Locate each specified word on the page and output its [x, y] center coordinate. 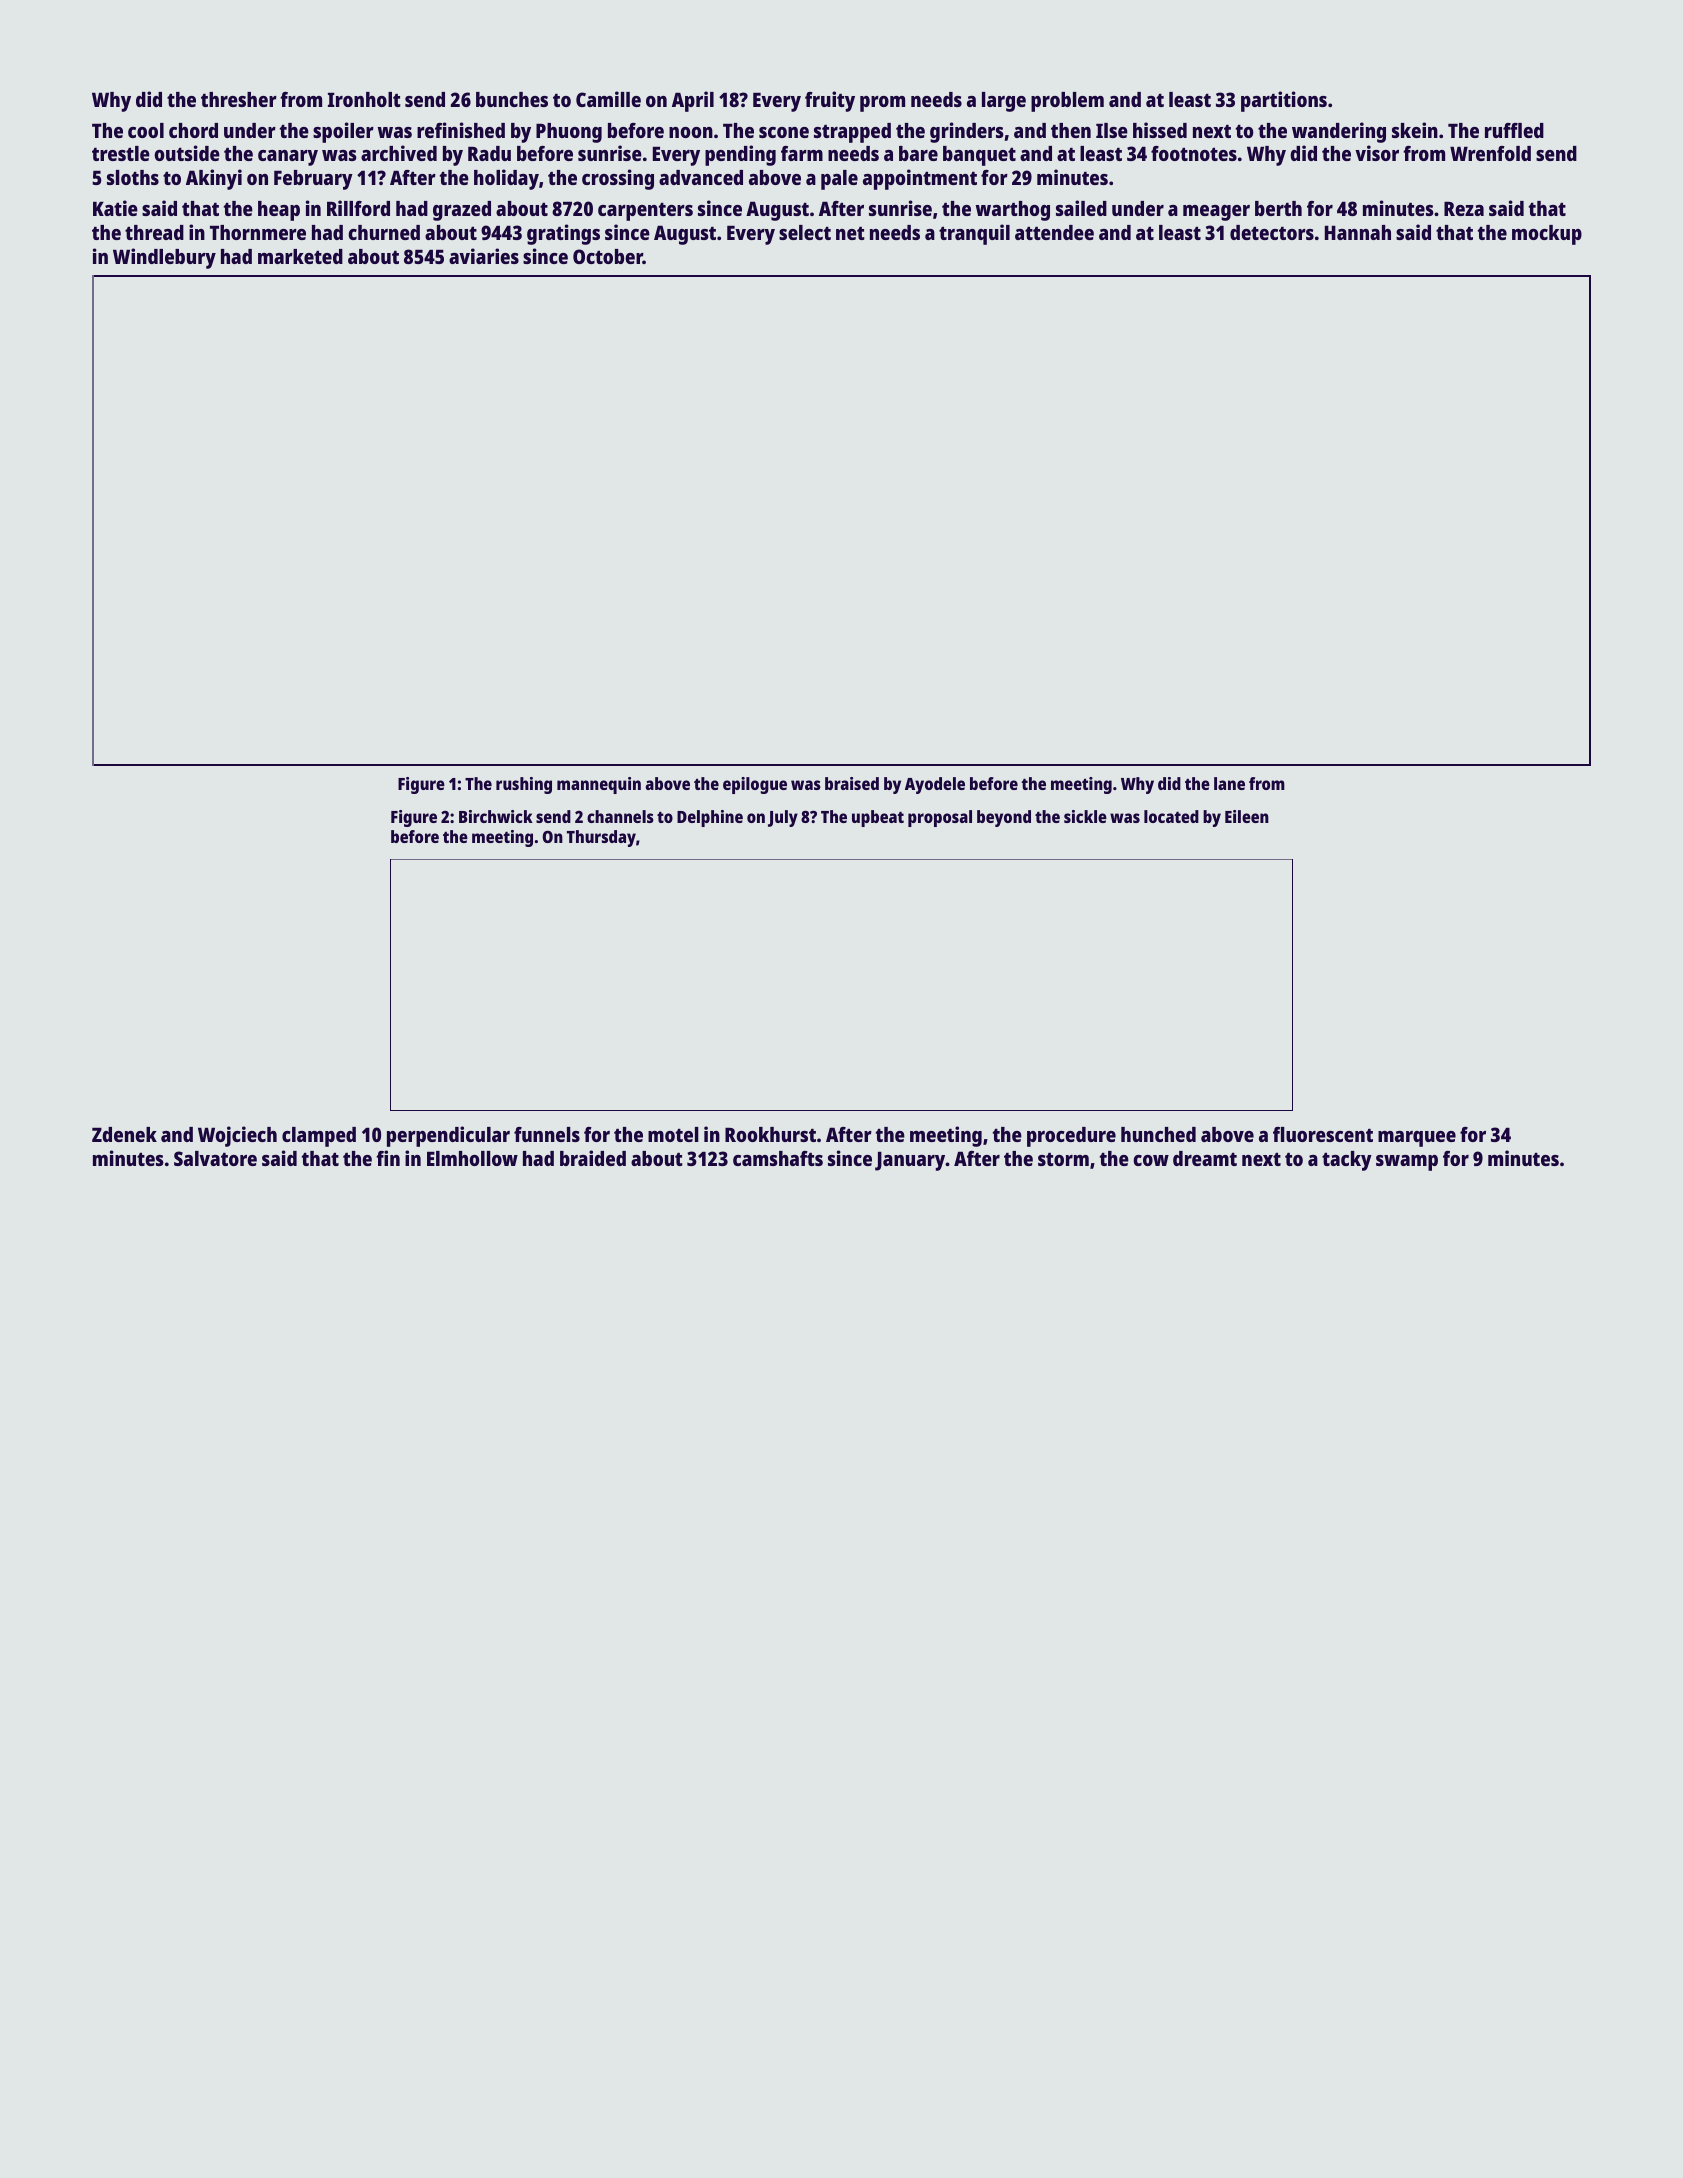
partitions [1284, 101]
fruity [830, 101]
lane [1229, 783]
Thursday [601, 838]
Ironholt [364, 99]
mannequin [599, 785]
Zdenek [124, 1134]
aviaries [484, 256]
